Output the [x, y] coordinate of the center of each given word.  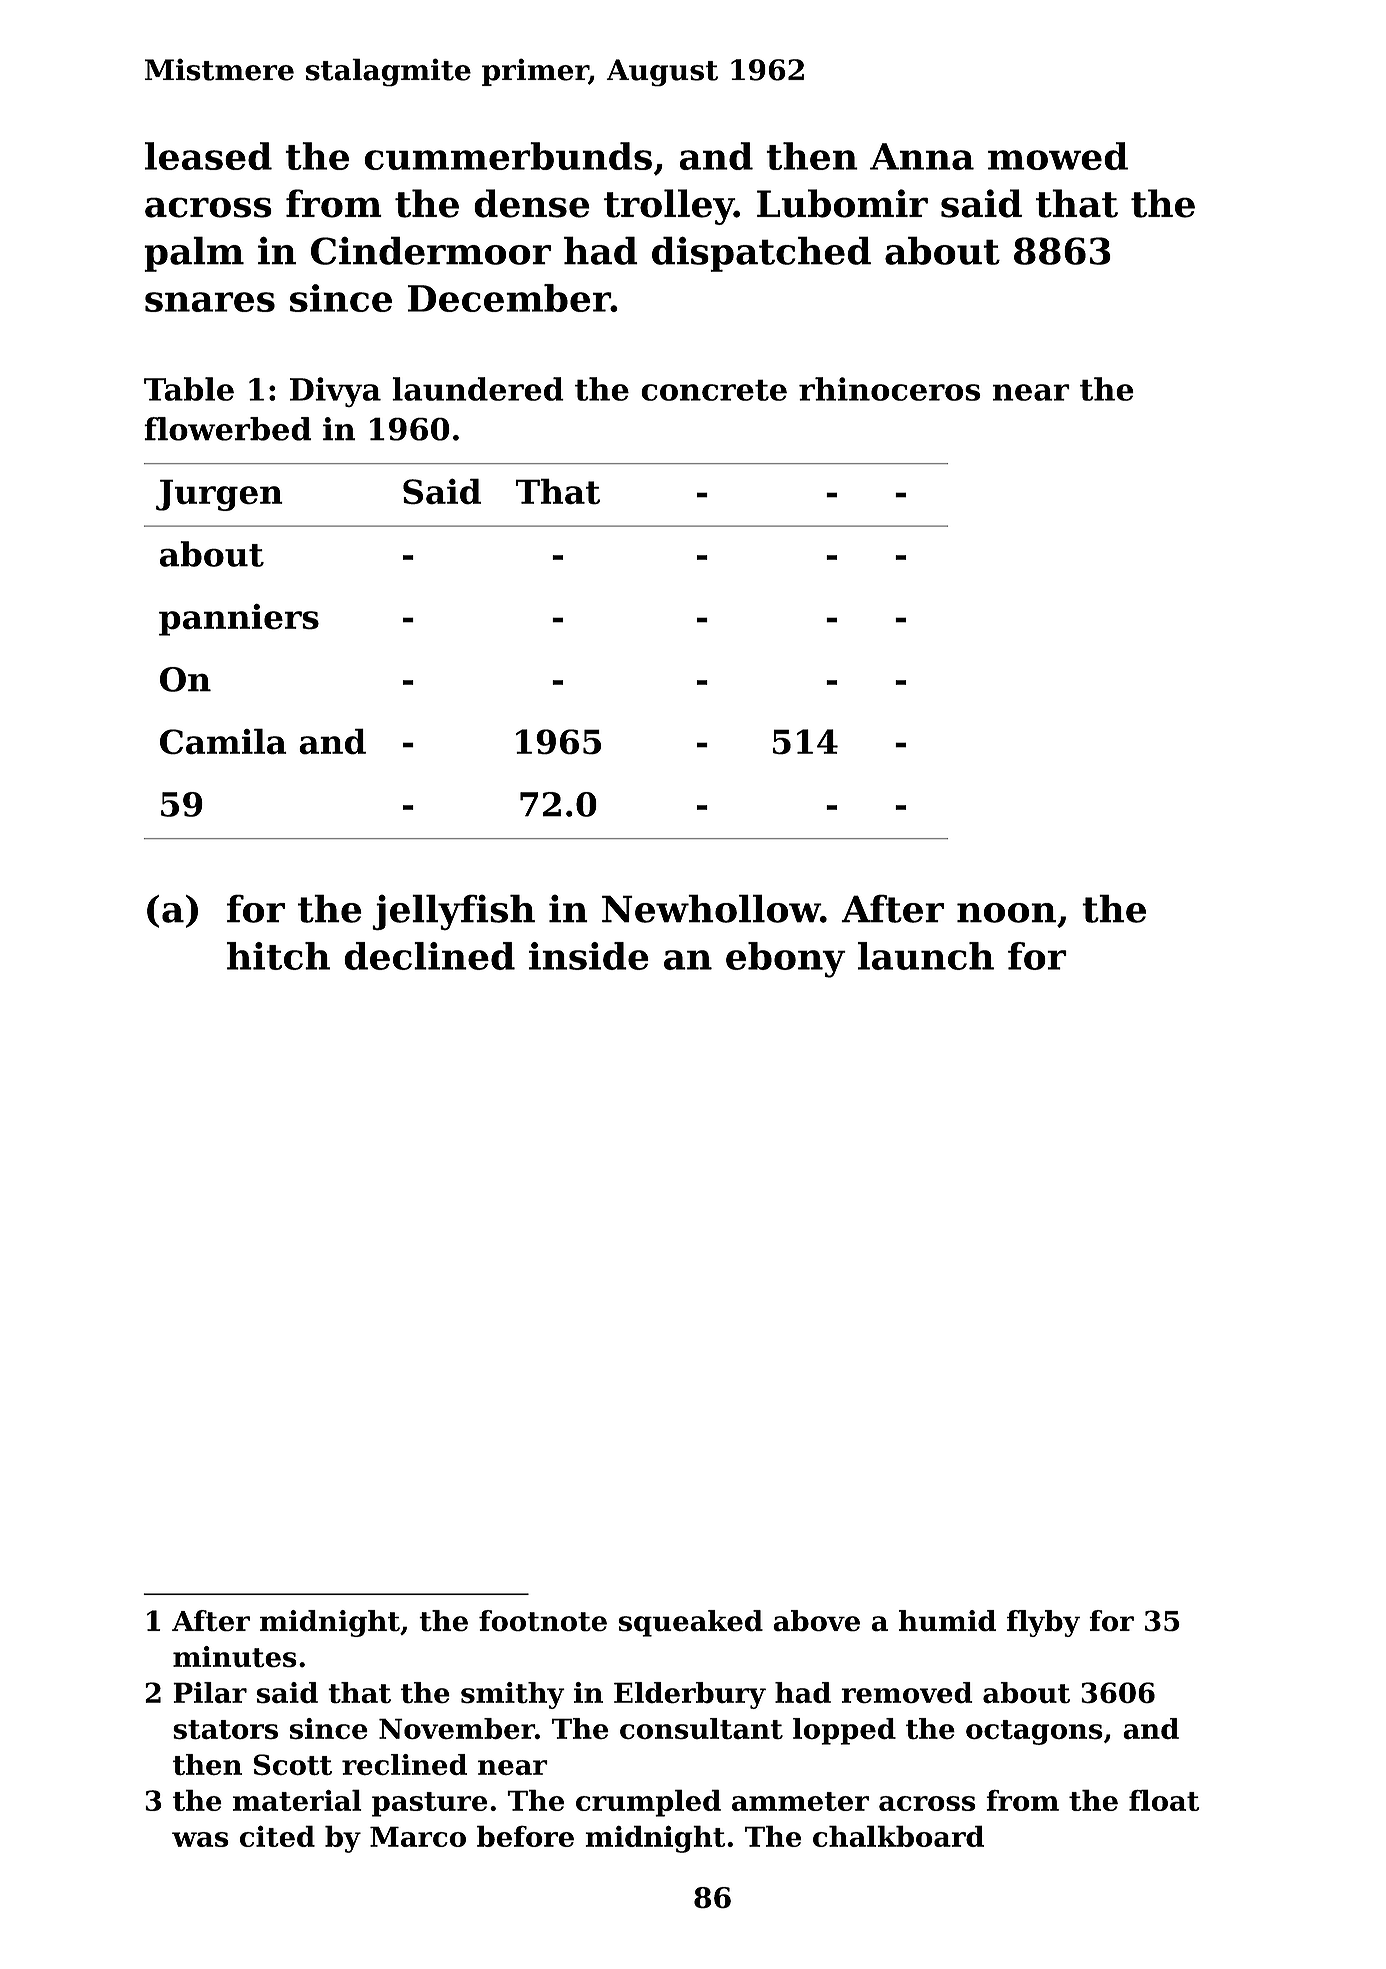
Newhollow [711, 908]
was [200, 1839]
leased [208, 156]
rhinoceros [890, 389]
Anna [922, 156]
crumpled [648, 1803]
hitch [278, 956]
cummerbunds [508, 156]
